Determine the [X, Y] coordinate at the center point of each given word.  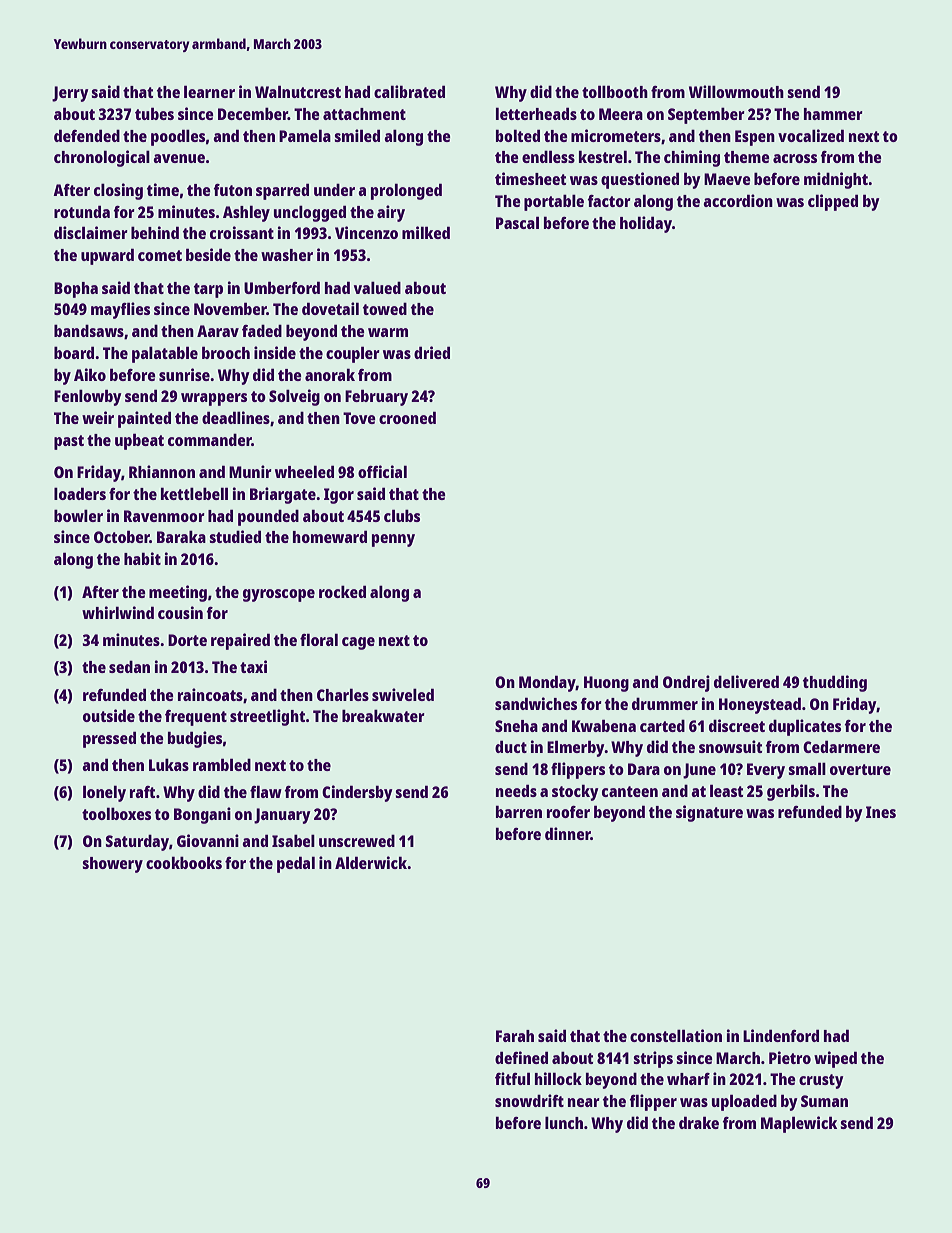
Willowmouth [736, 91]
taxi [253, 666]
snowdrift [529, 1100]
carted [662, 725]
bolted [518, 135]
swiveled [403, 694]
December [253, 113]
